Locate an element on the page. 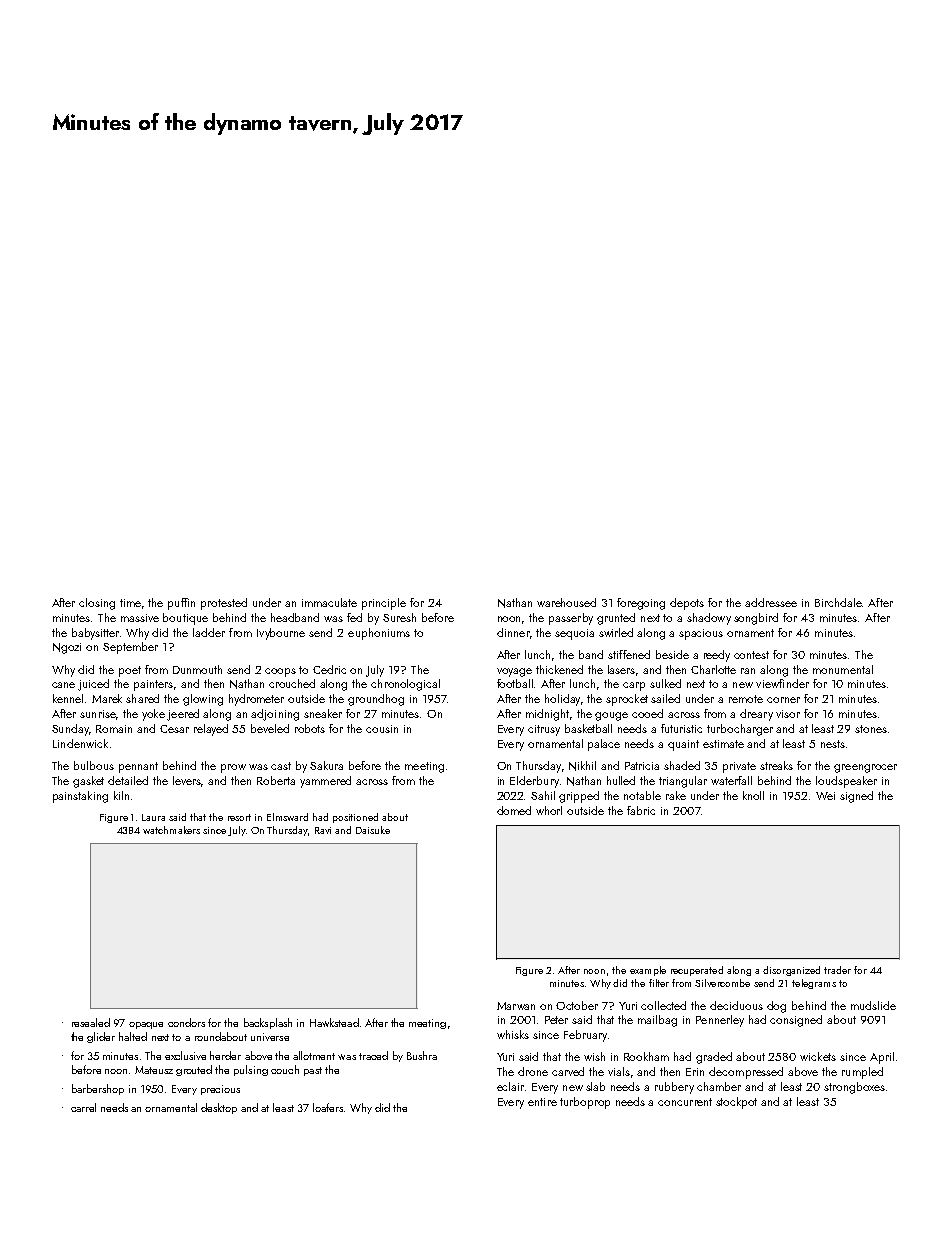 This document has height=1233, width=952. condors is located at coordinates (186, 1022).
